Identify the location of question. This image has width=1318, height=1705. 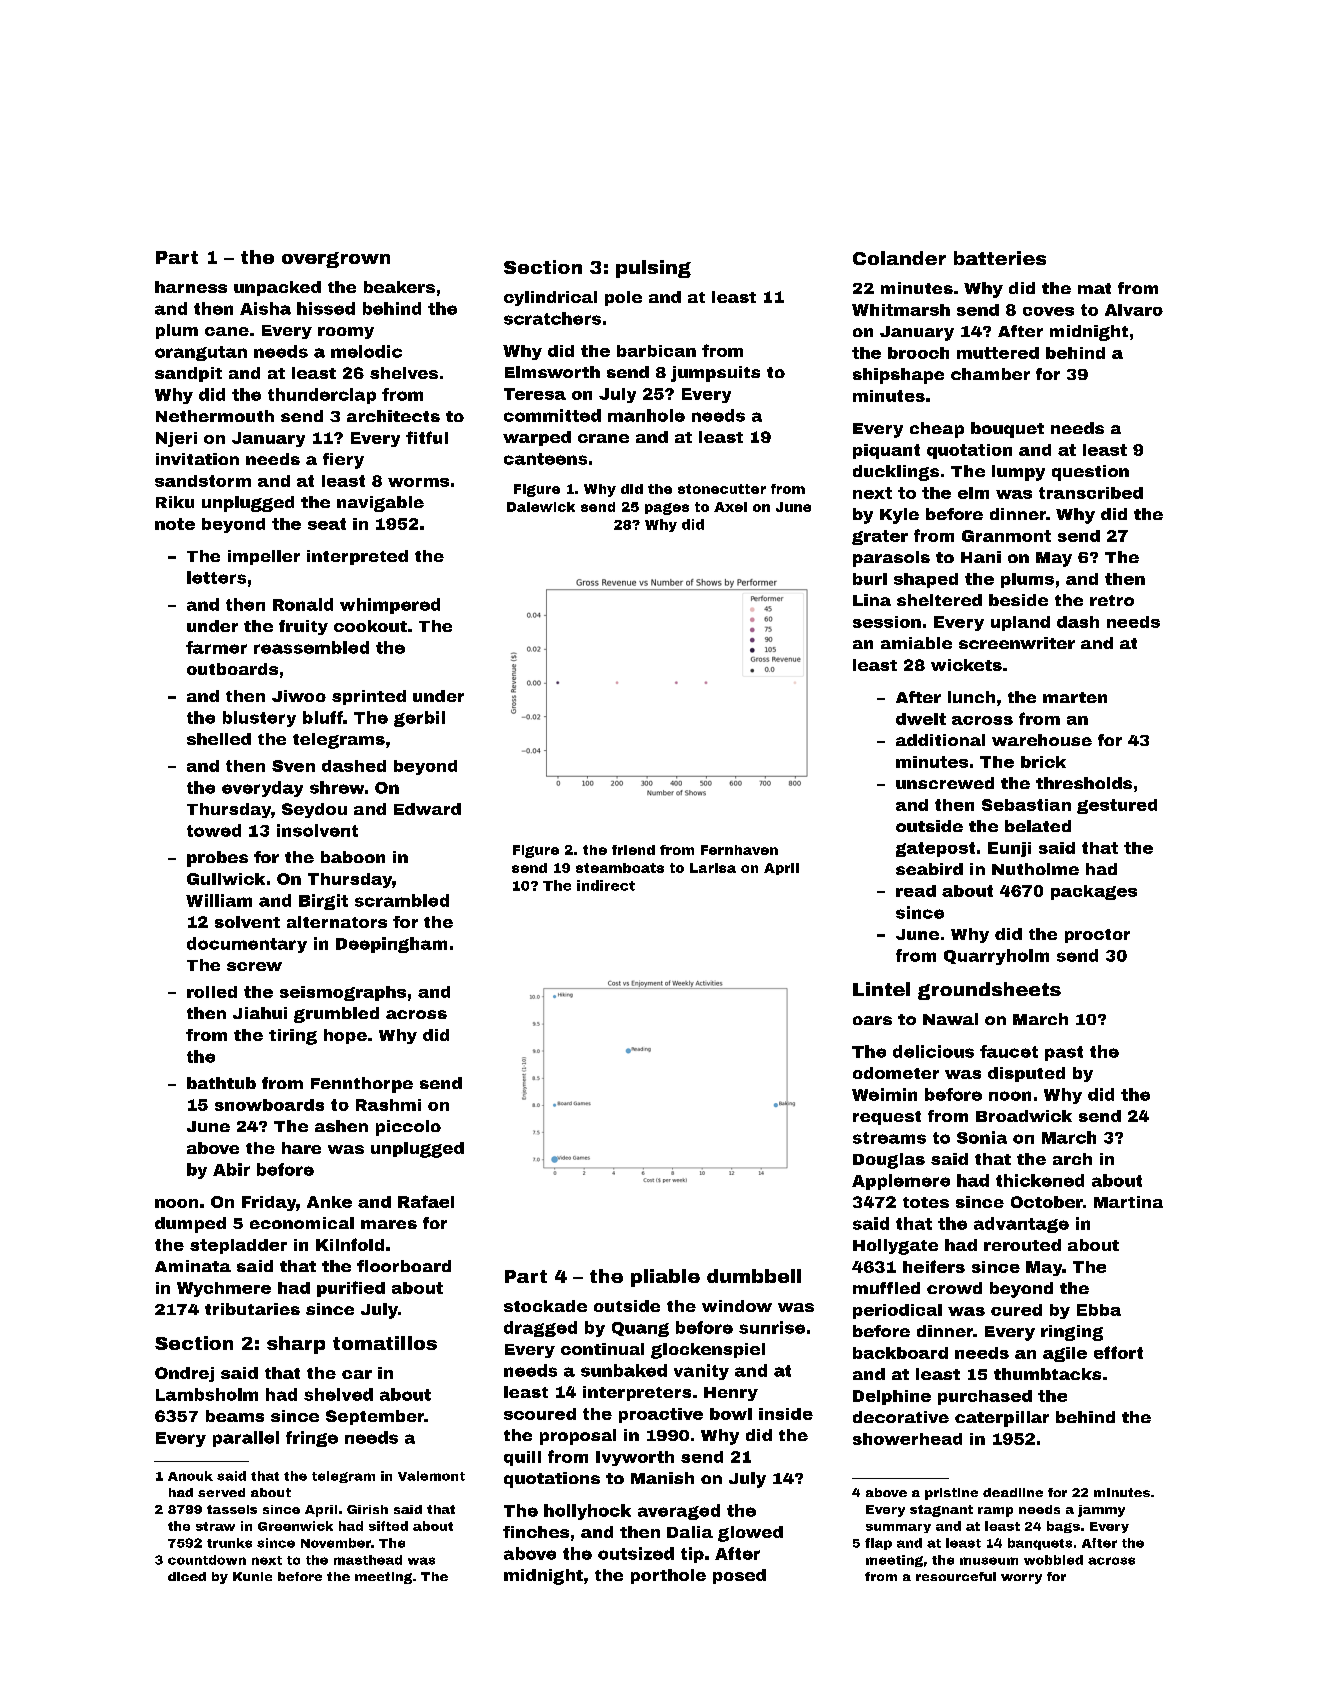
(1090, 473).
